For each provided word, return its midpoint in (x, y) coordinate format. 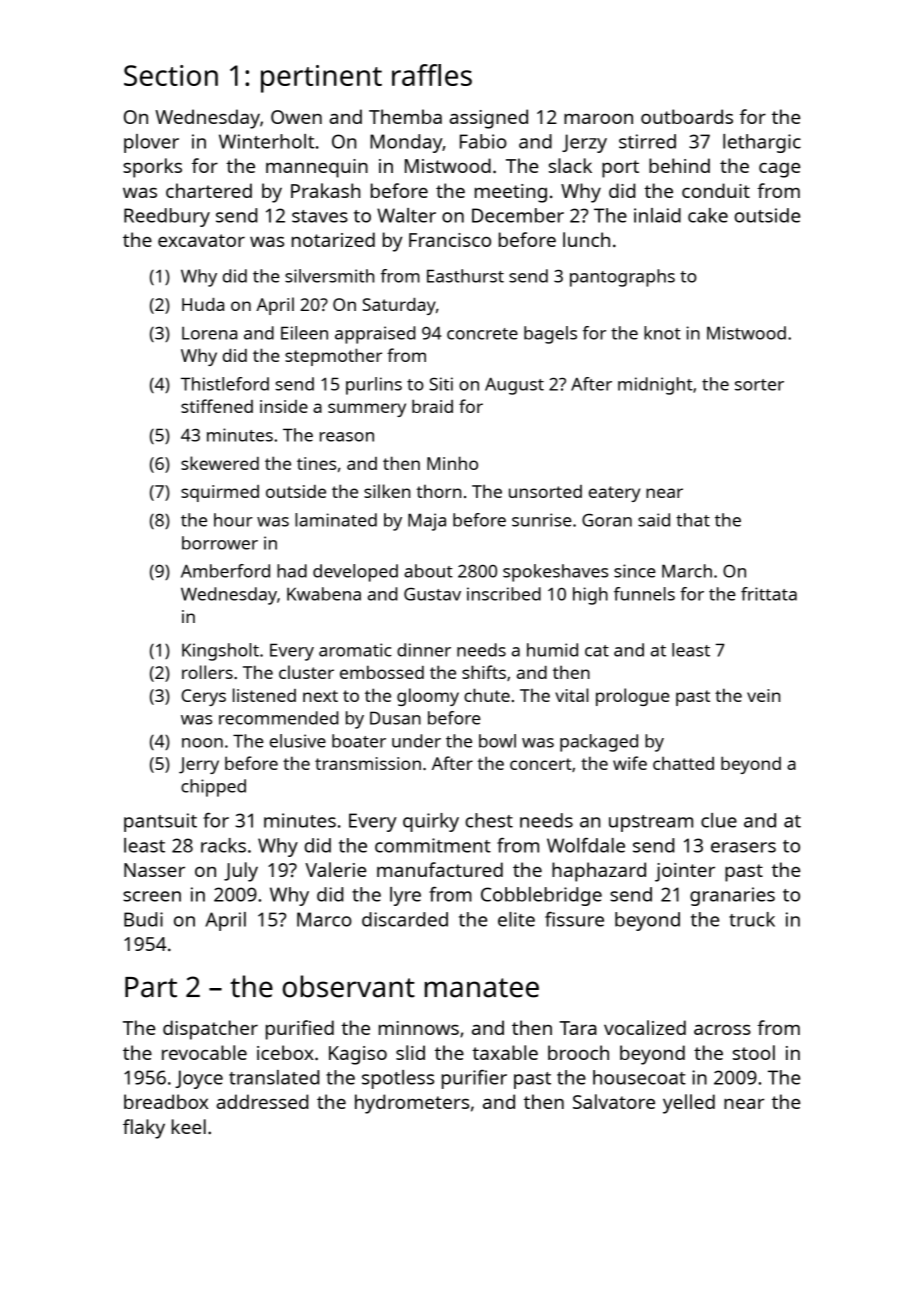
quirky (431, 822)
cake (708, 215)
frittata (769, 594)
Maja (427, 522)
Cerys (203, 697)
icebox (285, 1052)
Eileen (304, 333)
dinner (424, 650)
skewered (220, 463)
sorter (759, 385)
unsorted (545, 491)
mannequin (317, 168)
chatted (683, 763)
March (687, 571)
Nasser (154, 870)
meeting (511, 193)
